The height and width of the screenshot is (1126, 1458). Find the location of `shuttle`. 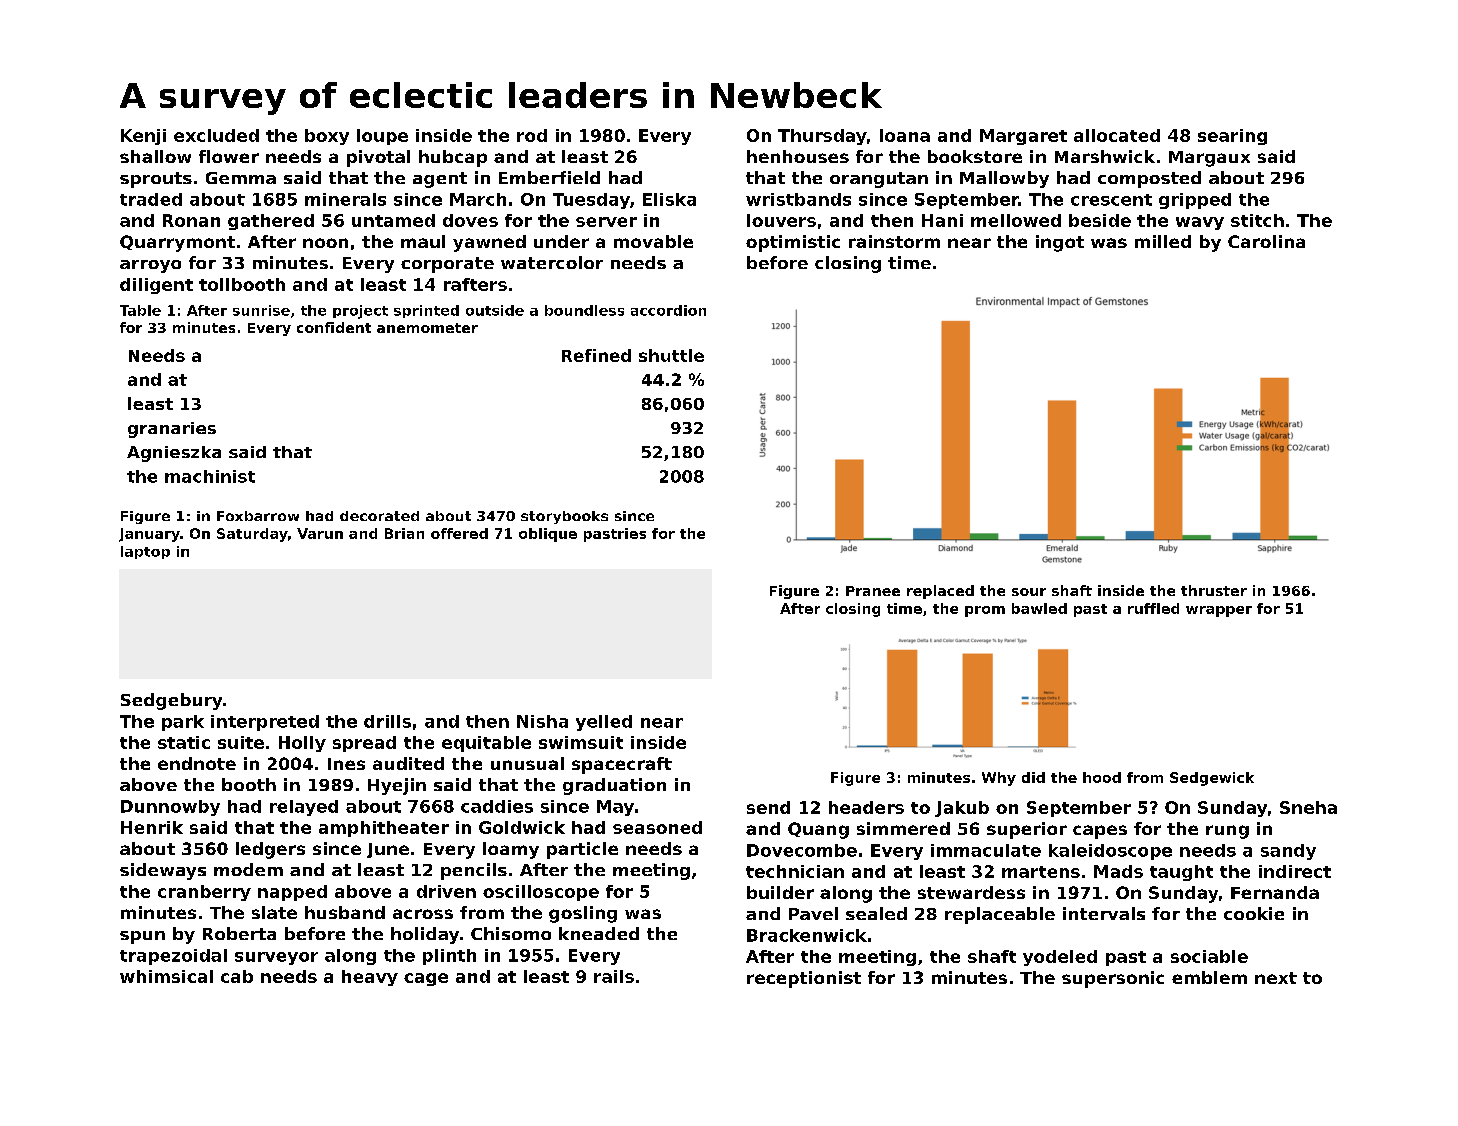

shuttle is located at coordinates (671, 355).
